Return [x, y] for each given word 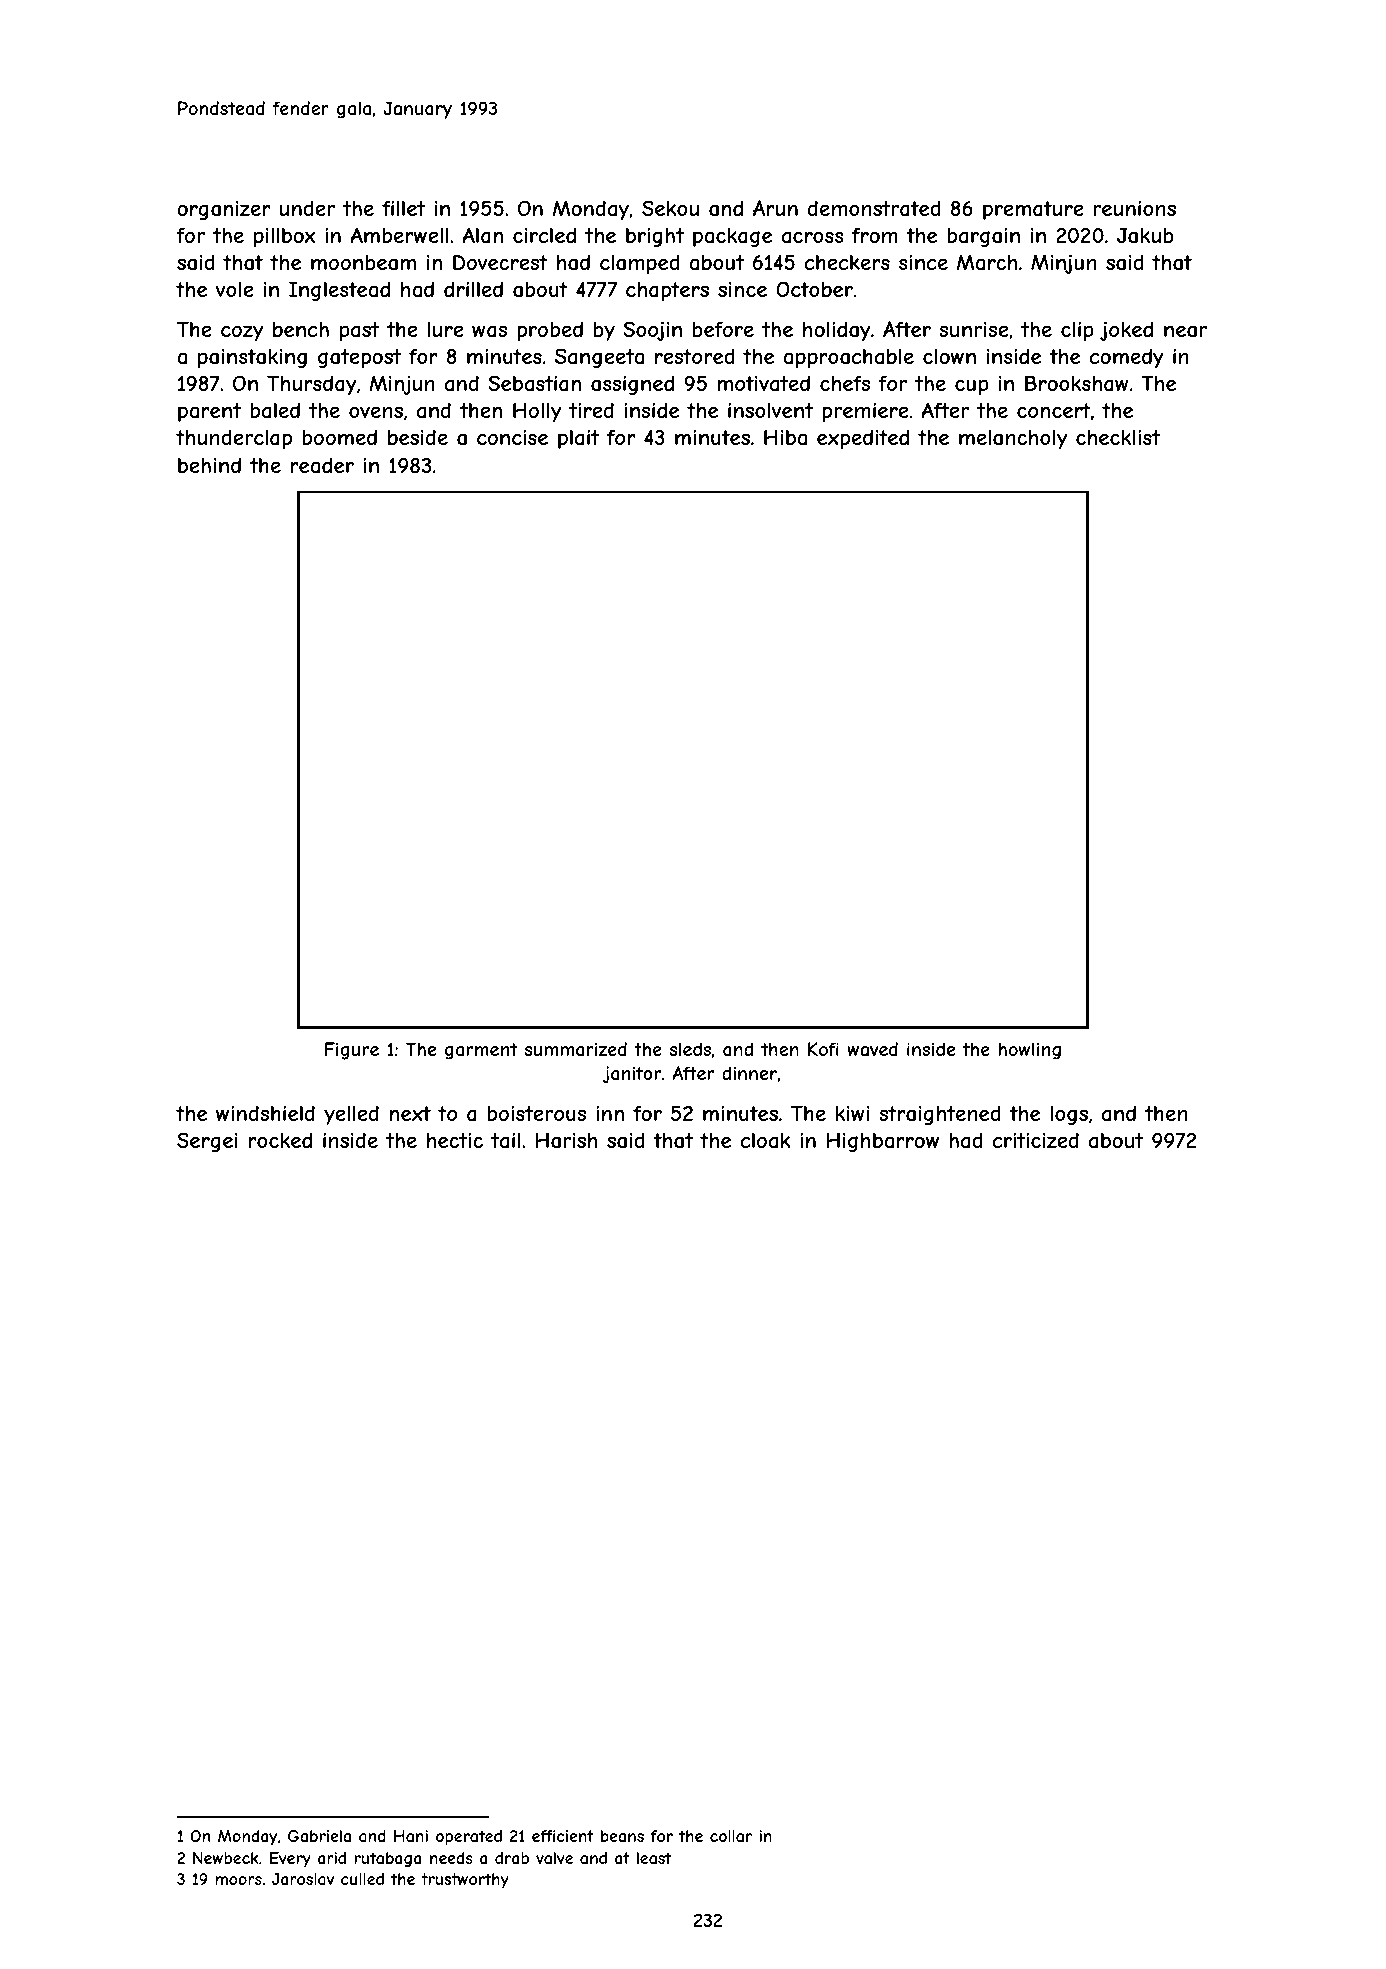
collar [731, 1836]
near [1185, 331]
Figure [352, 1051]
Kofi [823, 1049]
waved [872, 1049]
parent [209, 412]
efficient [563, 1836]
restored [695, 356]
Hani [411, 1836]
